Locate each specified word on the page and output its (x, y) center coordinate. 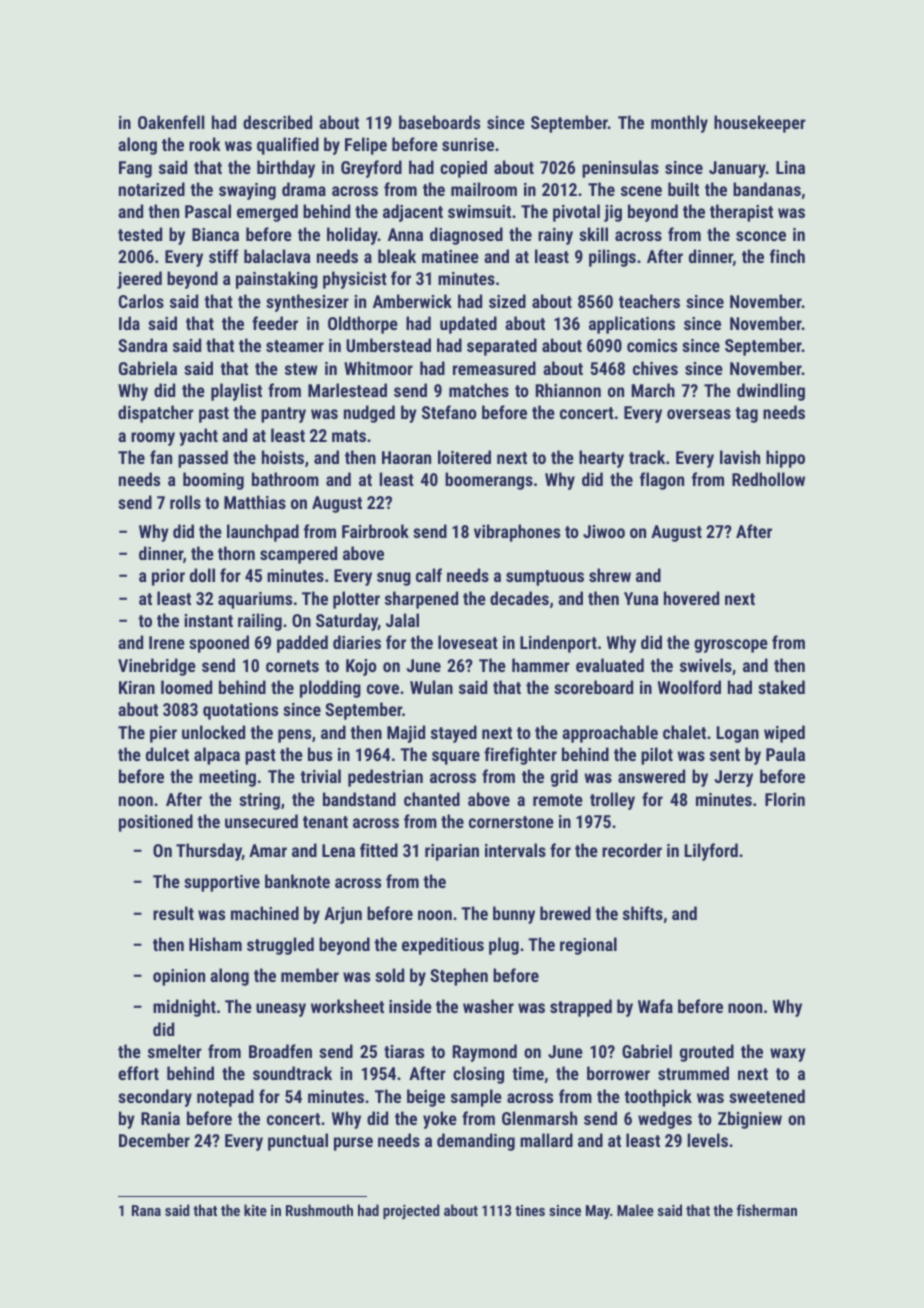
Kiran (137, 687)
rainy (555, 236)
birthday (286, 169)
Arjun (343, 915)
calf (429, 575)
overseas (699, 414)
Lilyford (711, 852)
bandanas (767, 189)
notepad (225, 1098)
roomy (153, 439)
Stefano (449, 412)
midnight (184, 1008)
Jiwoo (604, 531)
